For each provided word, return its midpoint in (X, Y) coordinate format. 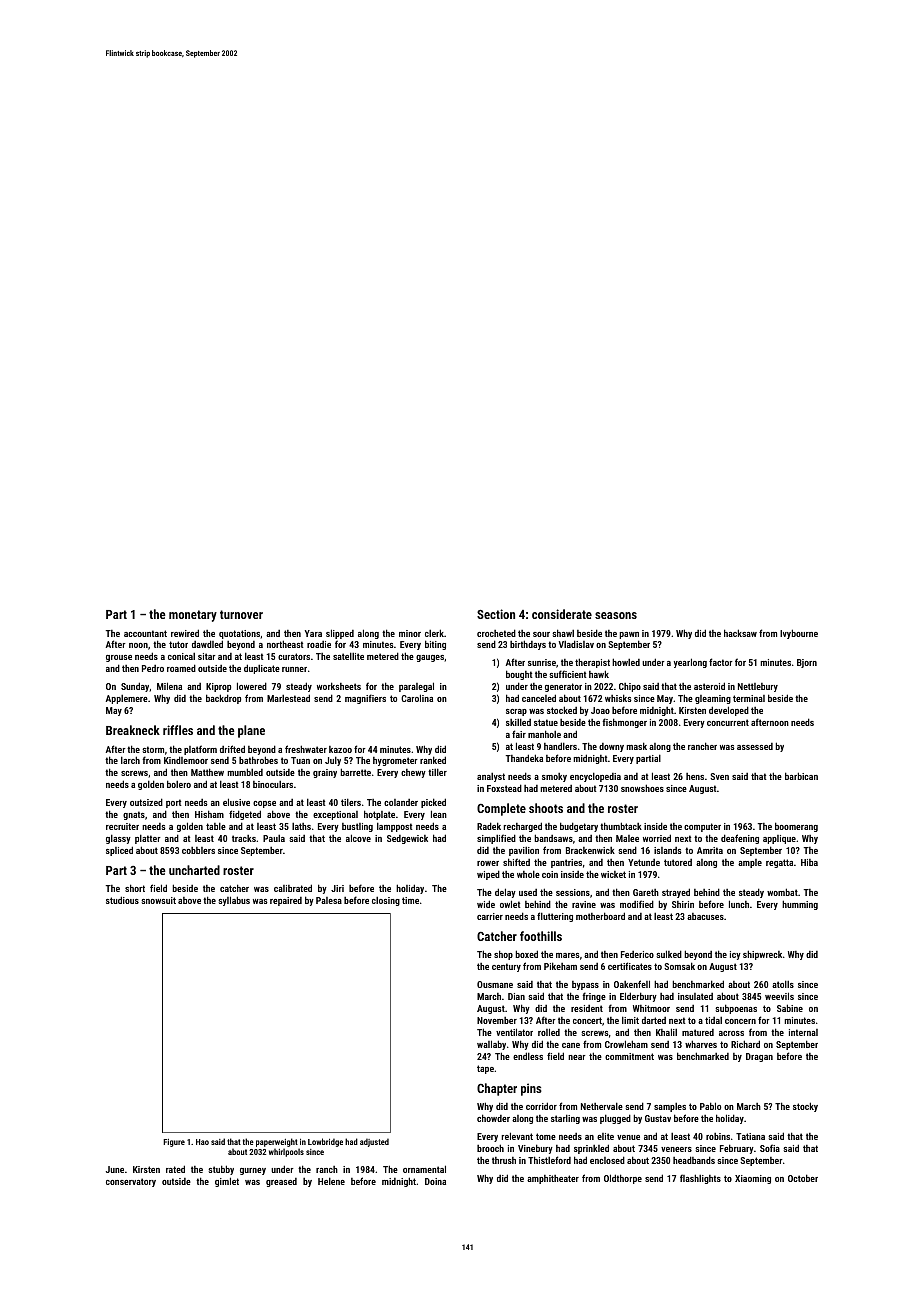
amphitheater (553, 1179)
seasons (616, 615)
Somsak (679, 966)
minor (410, 633)
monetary (193, 616)
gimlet (227, 1182)
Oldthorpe (623, 1179)
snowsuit (158, 900)
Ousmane (495, 984)
